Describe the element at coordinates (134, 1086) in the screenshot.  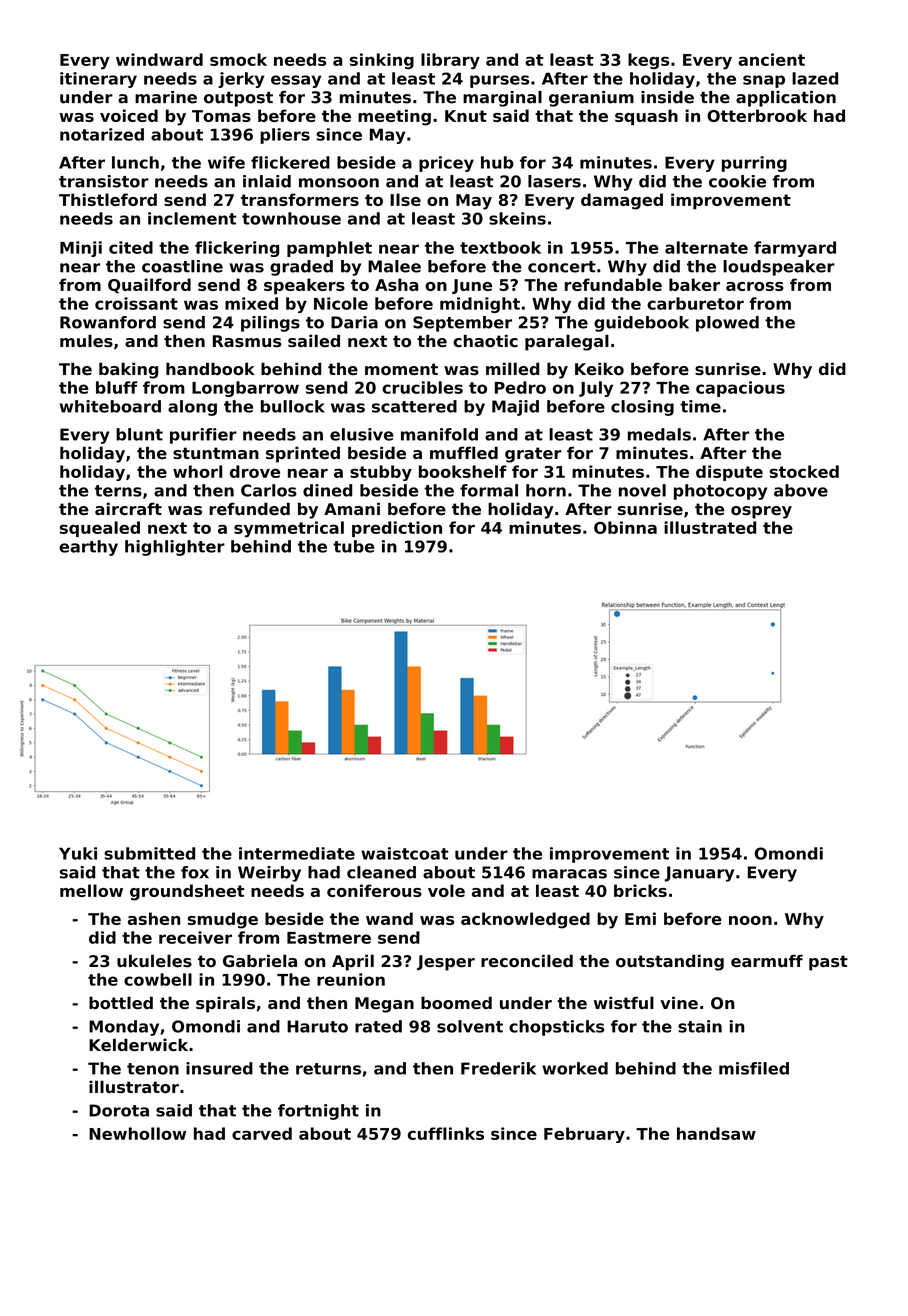
I see `illustrator` at that location.
